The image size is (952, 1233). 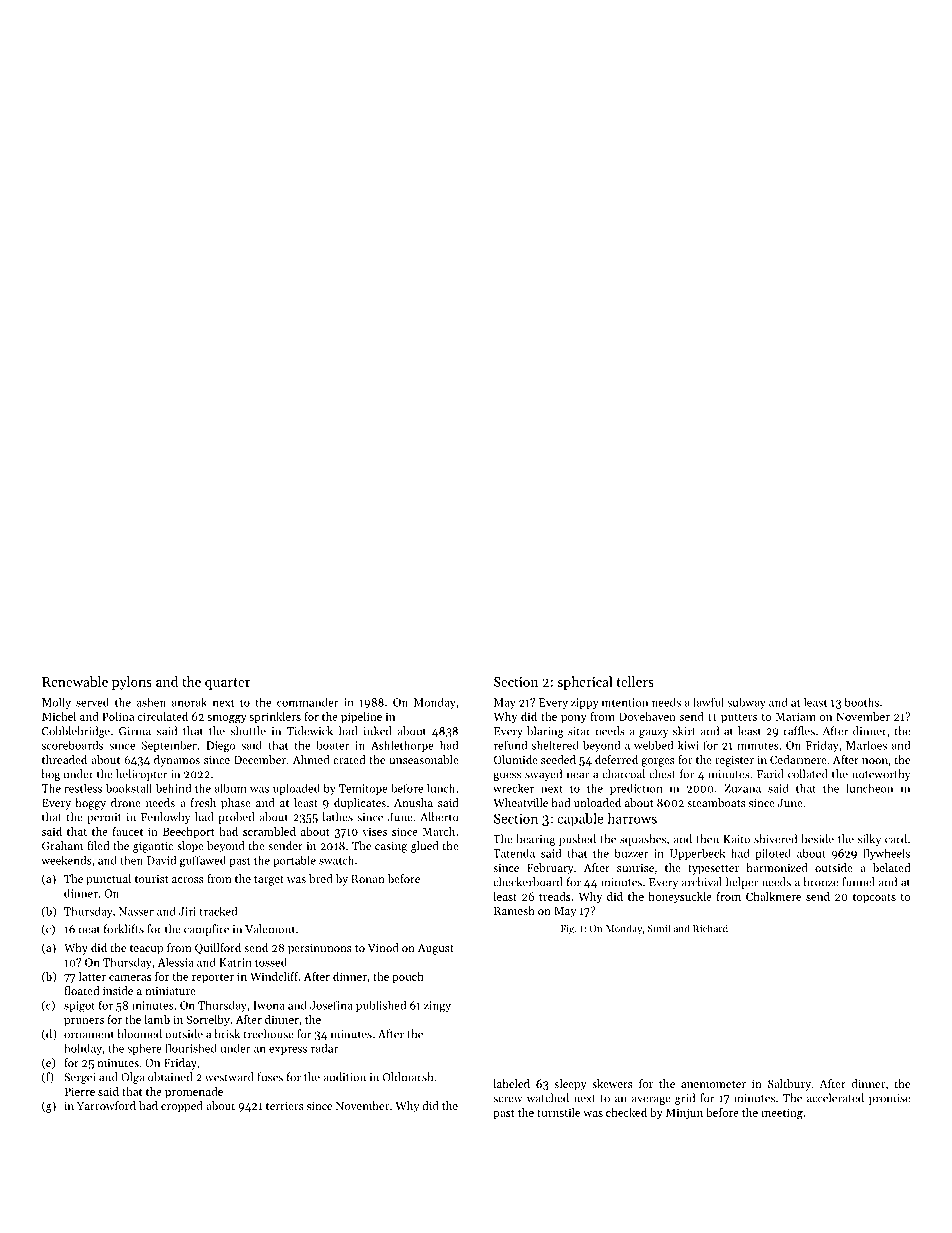 What do you see at coordinates (62, 845) in the screenshot?
I see `Graham` at bounding box center [62, 845].
